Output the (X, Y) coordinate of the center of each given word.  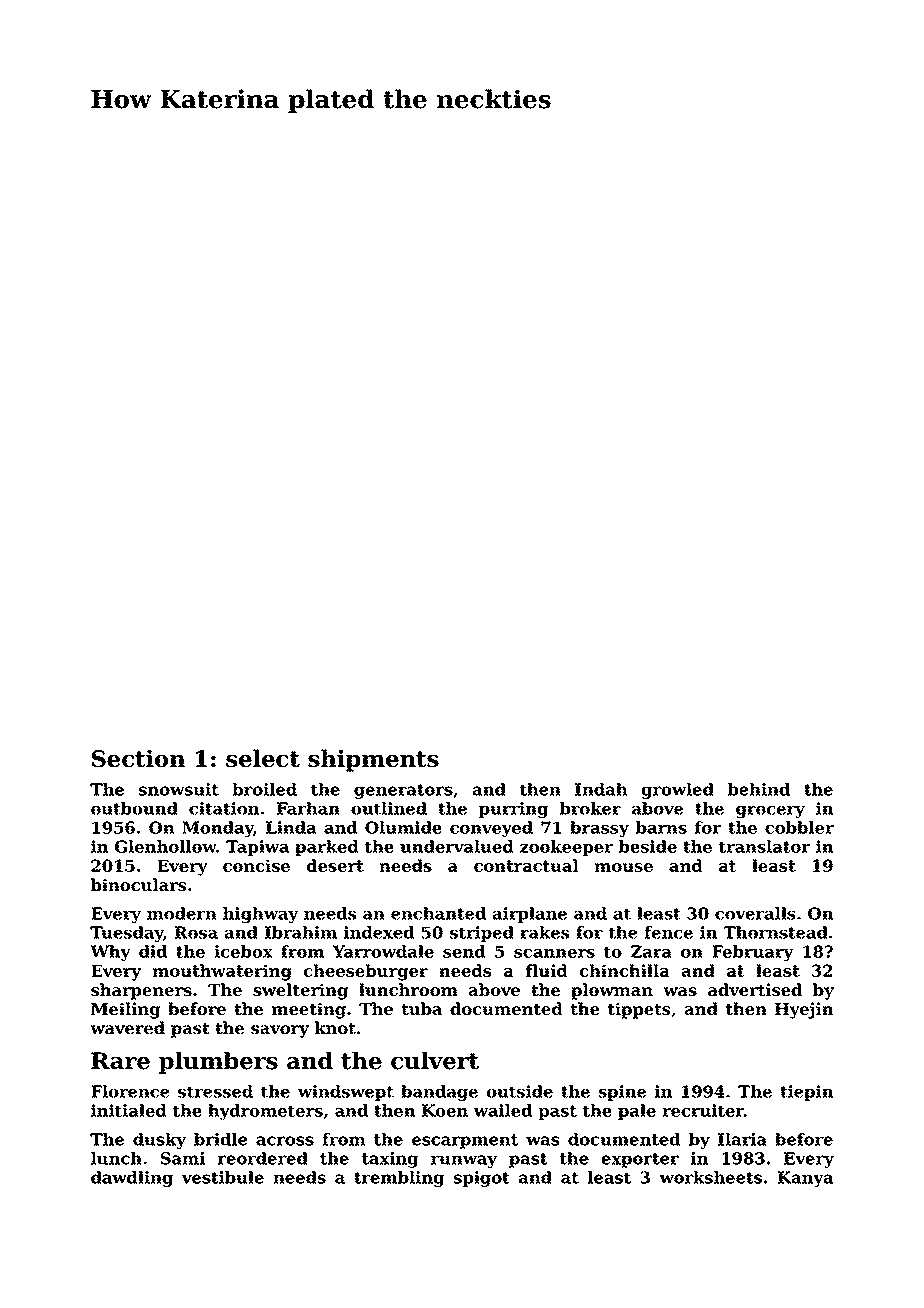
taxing (390, 1160)
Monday (218, 829)
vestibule (222, 1177)
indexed (379, 932)
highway (260, 915)
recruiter (703, 1110)
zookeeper (566, 848)
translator (764, 846)
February (753, 953)
